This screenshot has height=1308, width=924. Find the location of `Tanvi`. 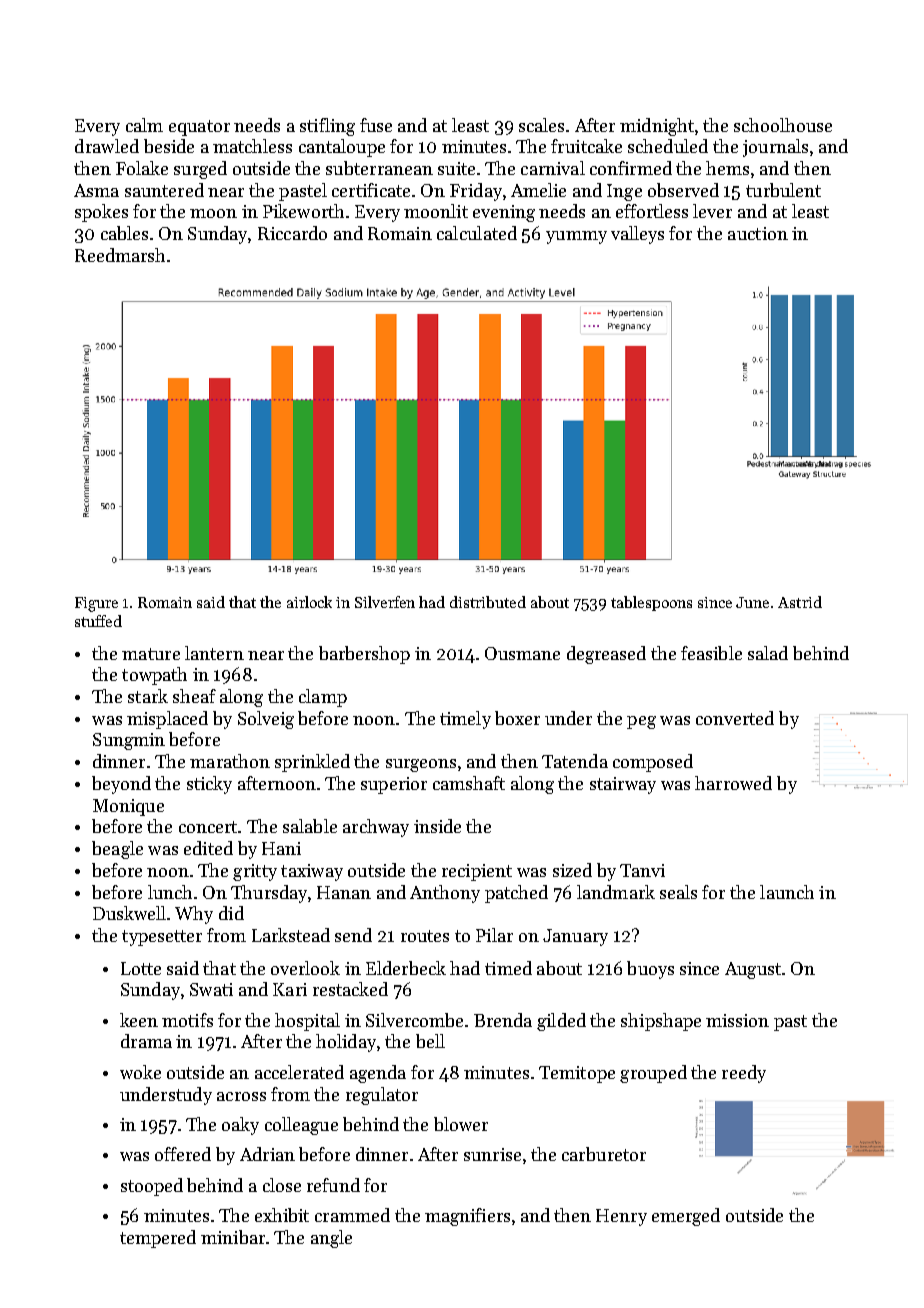

Tanvi is located at coordinates (642, 870).
